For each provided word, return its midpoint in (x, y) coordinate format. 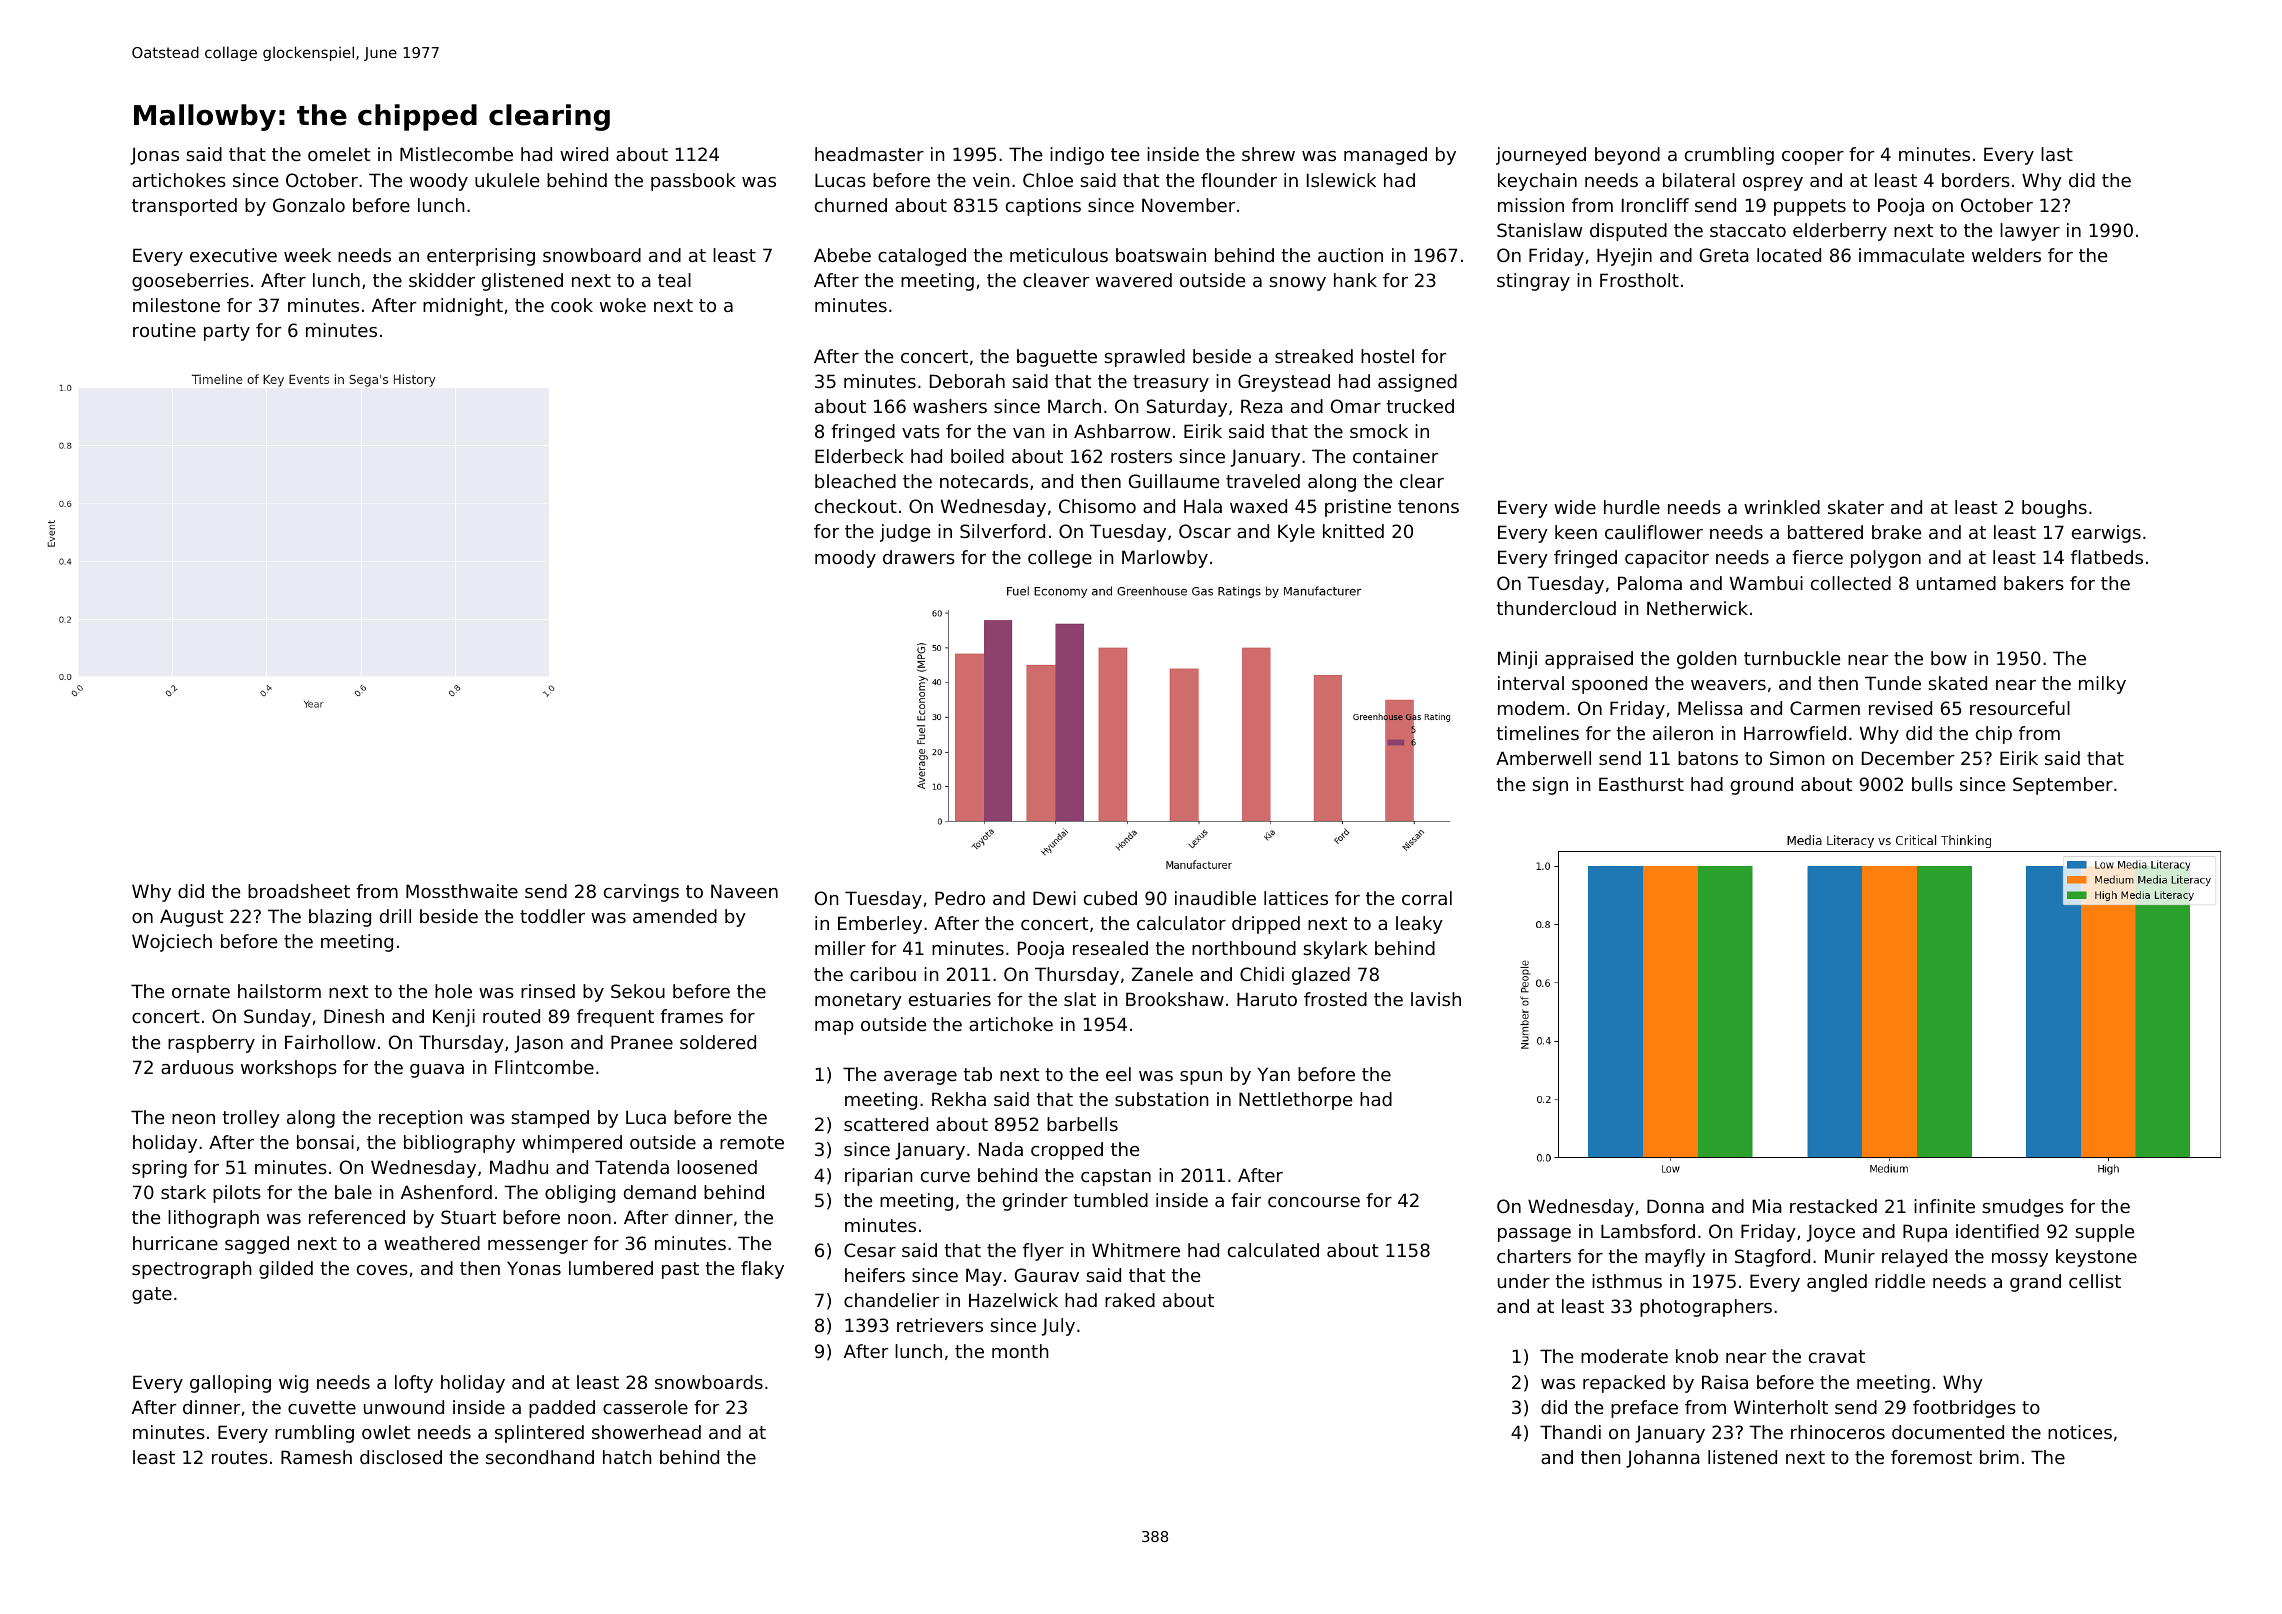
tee (1125, 154)
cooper (1813, 158)
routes (240, 1457)
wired (584, 154)
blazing (340, 918)
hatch (627, 1457)
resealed (1110, 948)
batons (1708, 758)
